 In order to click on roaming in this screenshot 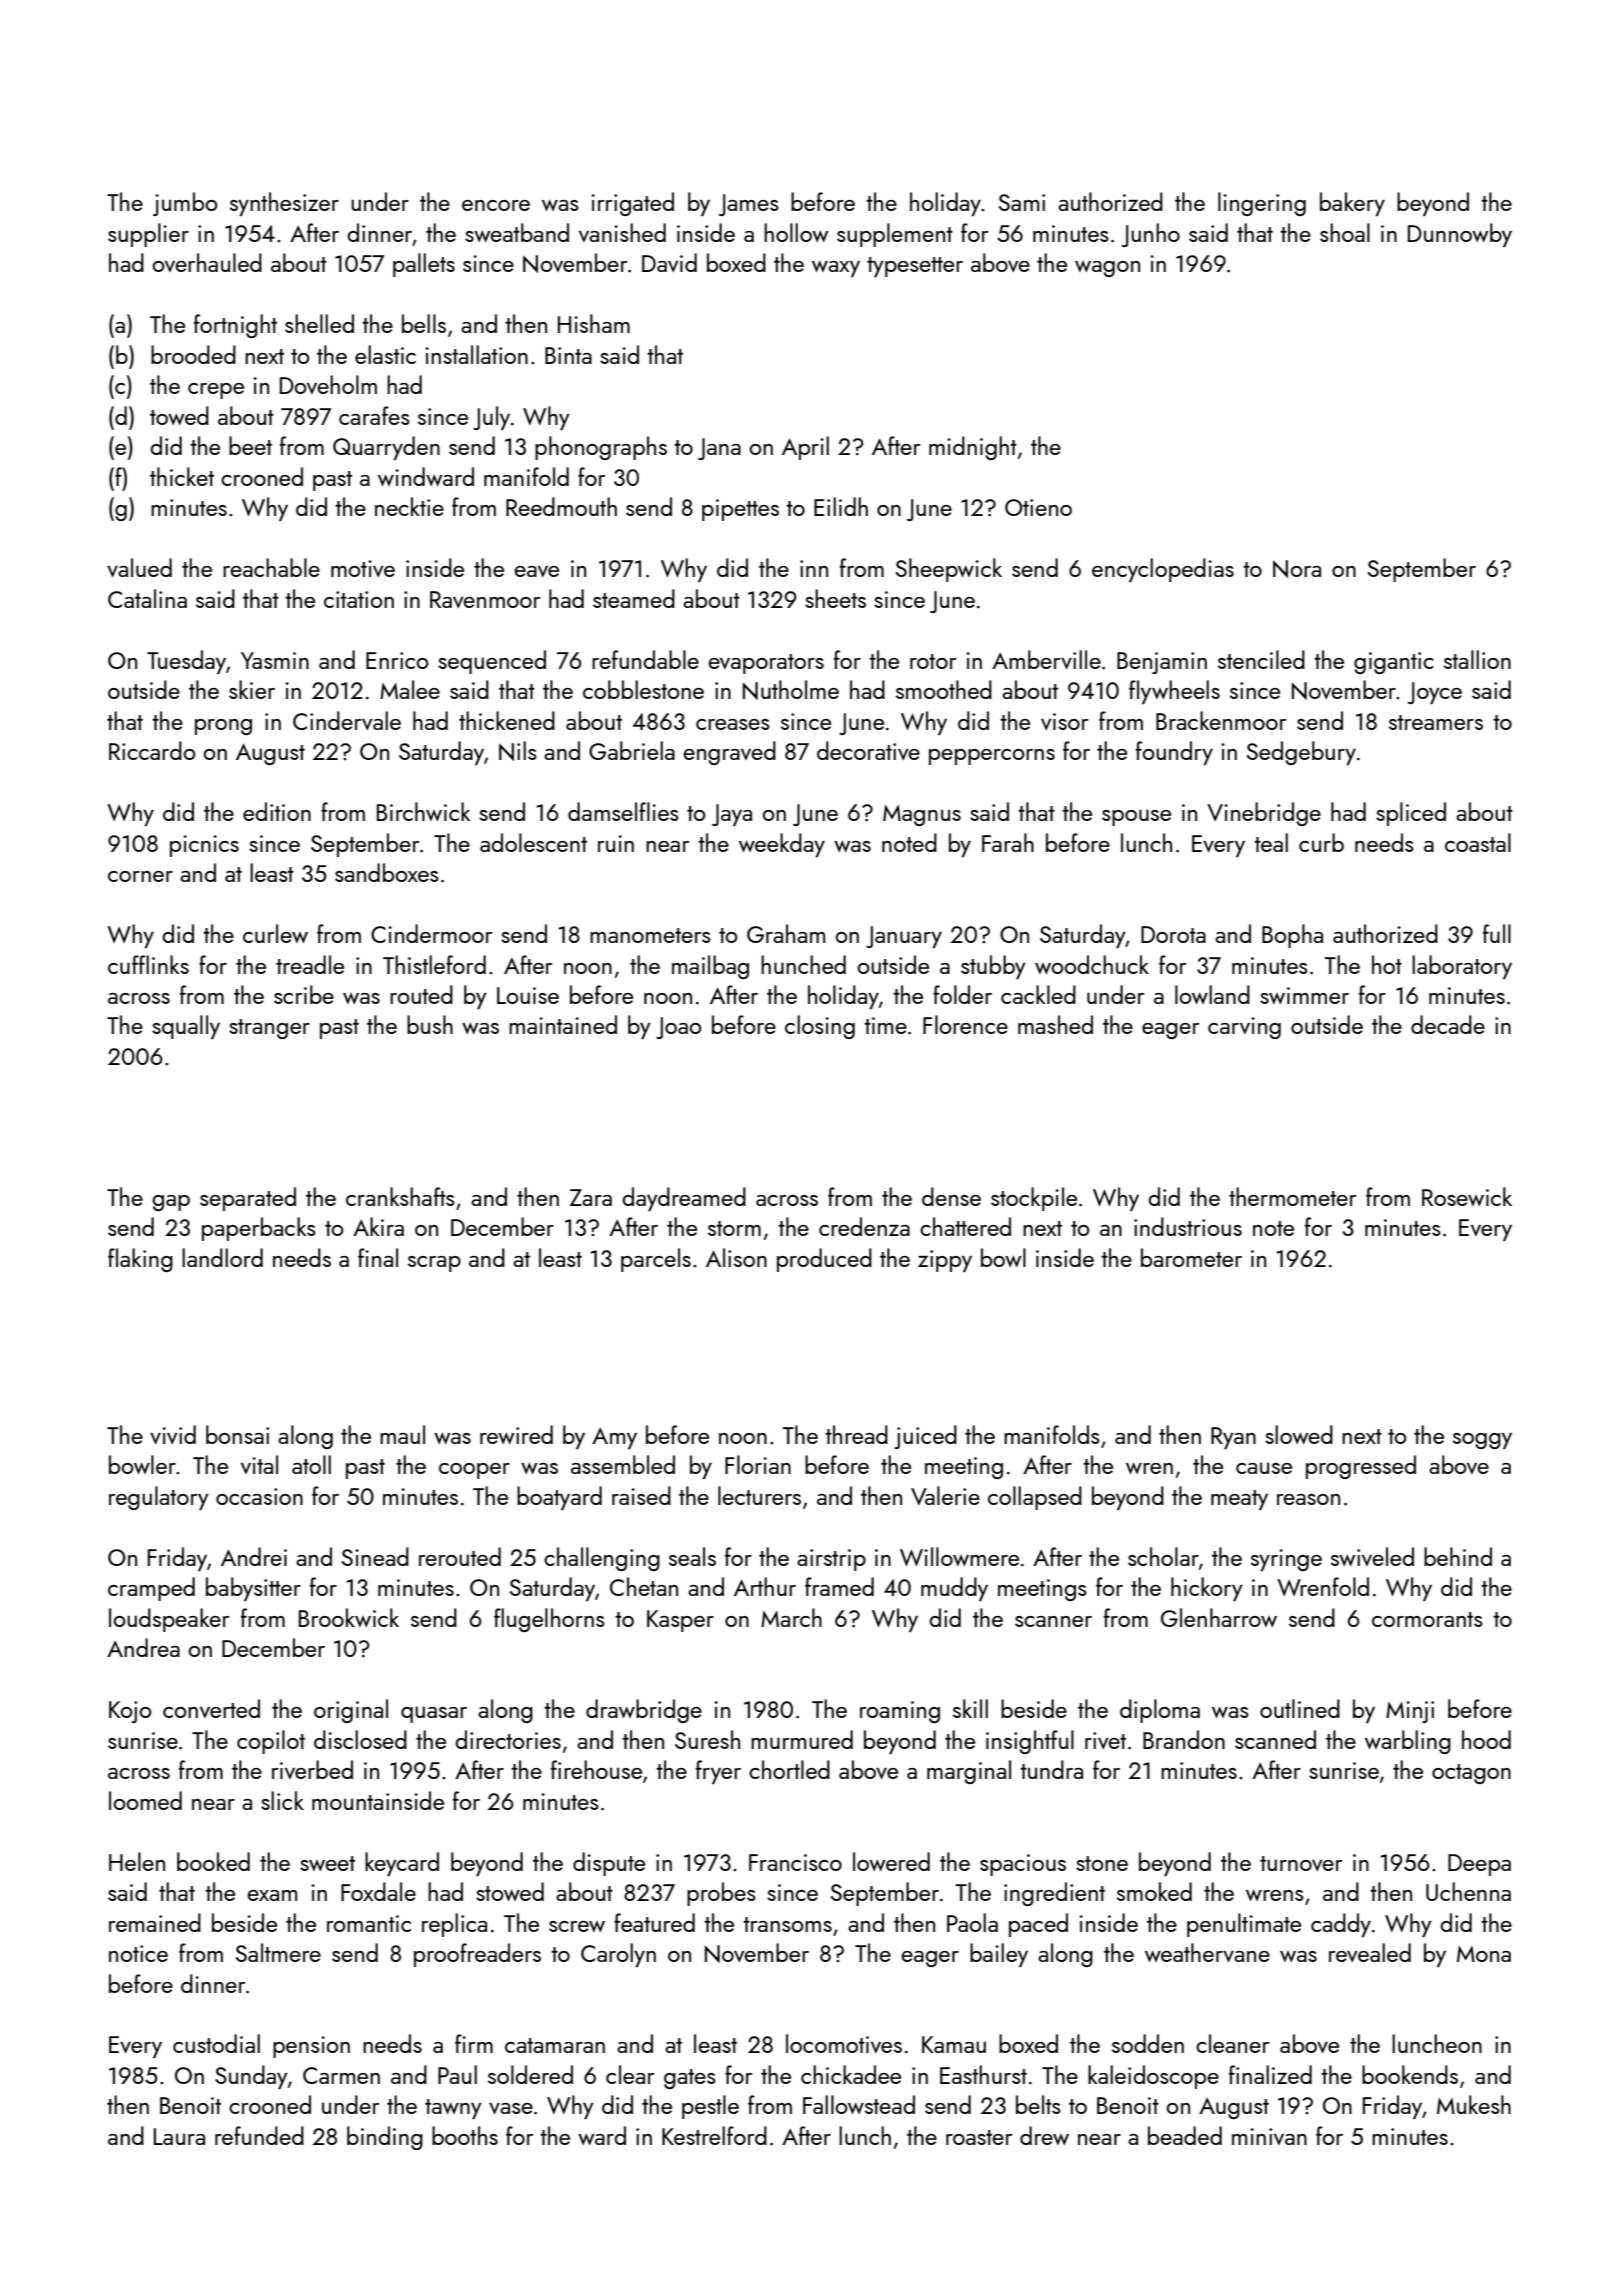, I will do `click(900, 1712)`.
